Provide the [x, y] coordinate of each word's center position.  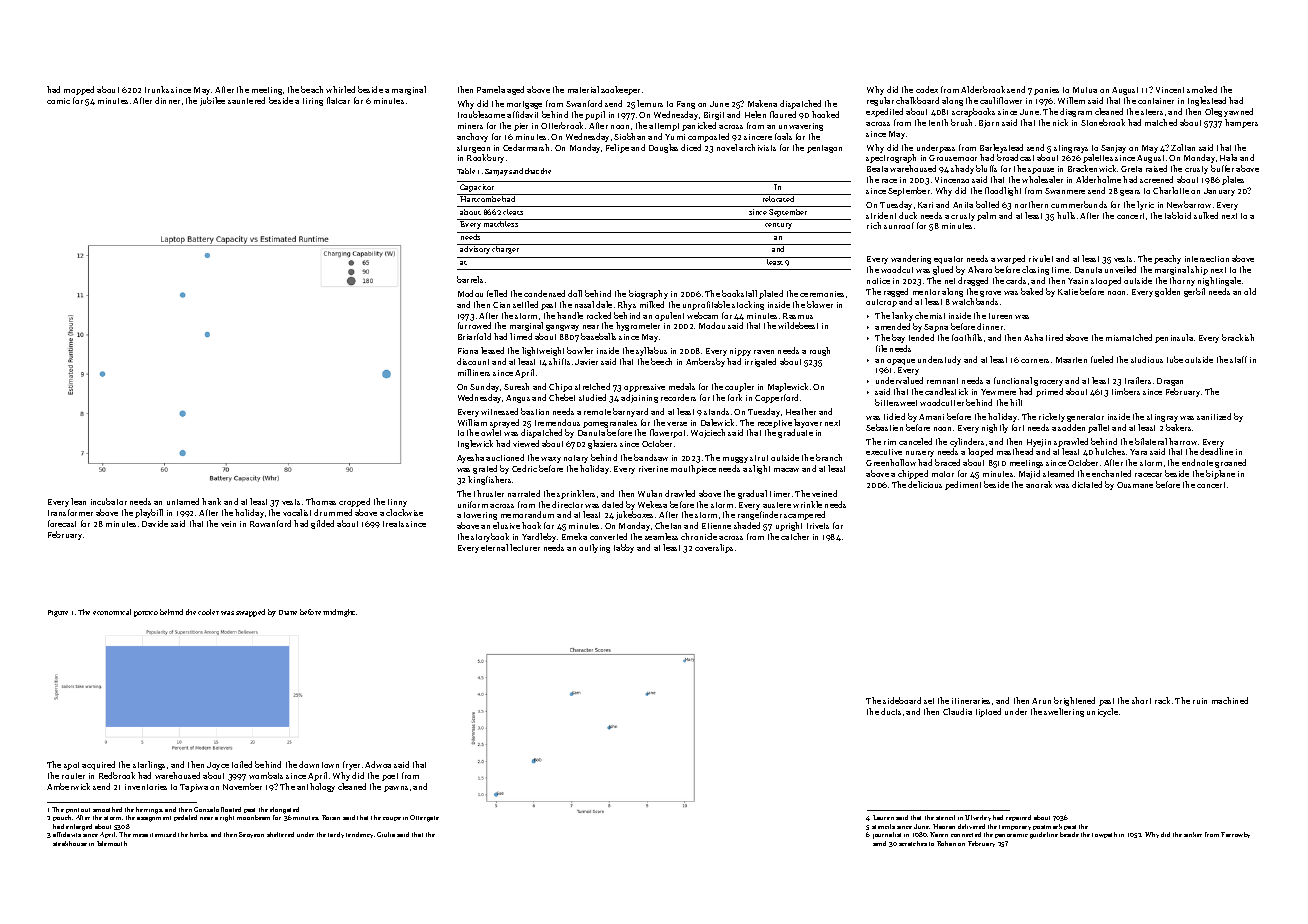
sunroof [899, 225]
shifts [559, 361]
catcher [795, 536]
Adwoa [378, 764]
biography [648, 294]
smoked [1202, 89]
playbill [149, 513]
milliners [474, 372]
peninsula [1174, 338]
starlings [149, 765]
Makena [762, 103]
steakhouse [70, 843]
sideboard [902, 700]
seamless [661, 536]
